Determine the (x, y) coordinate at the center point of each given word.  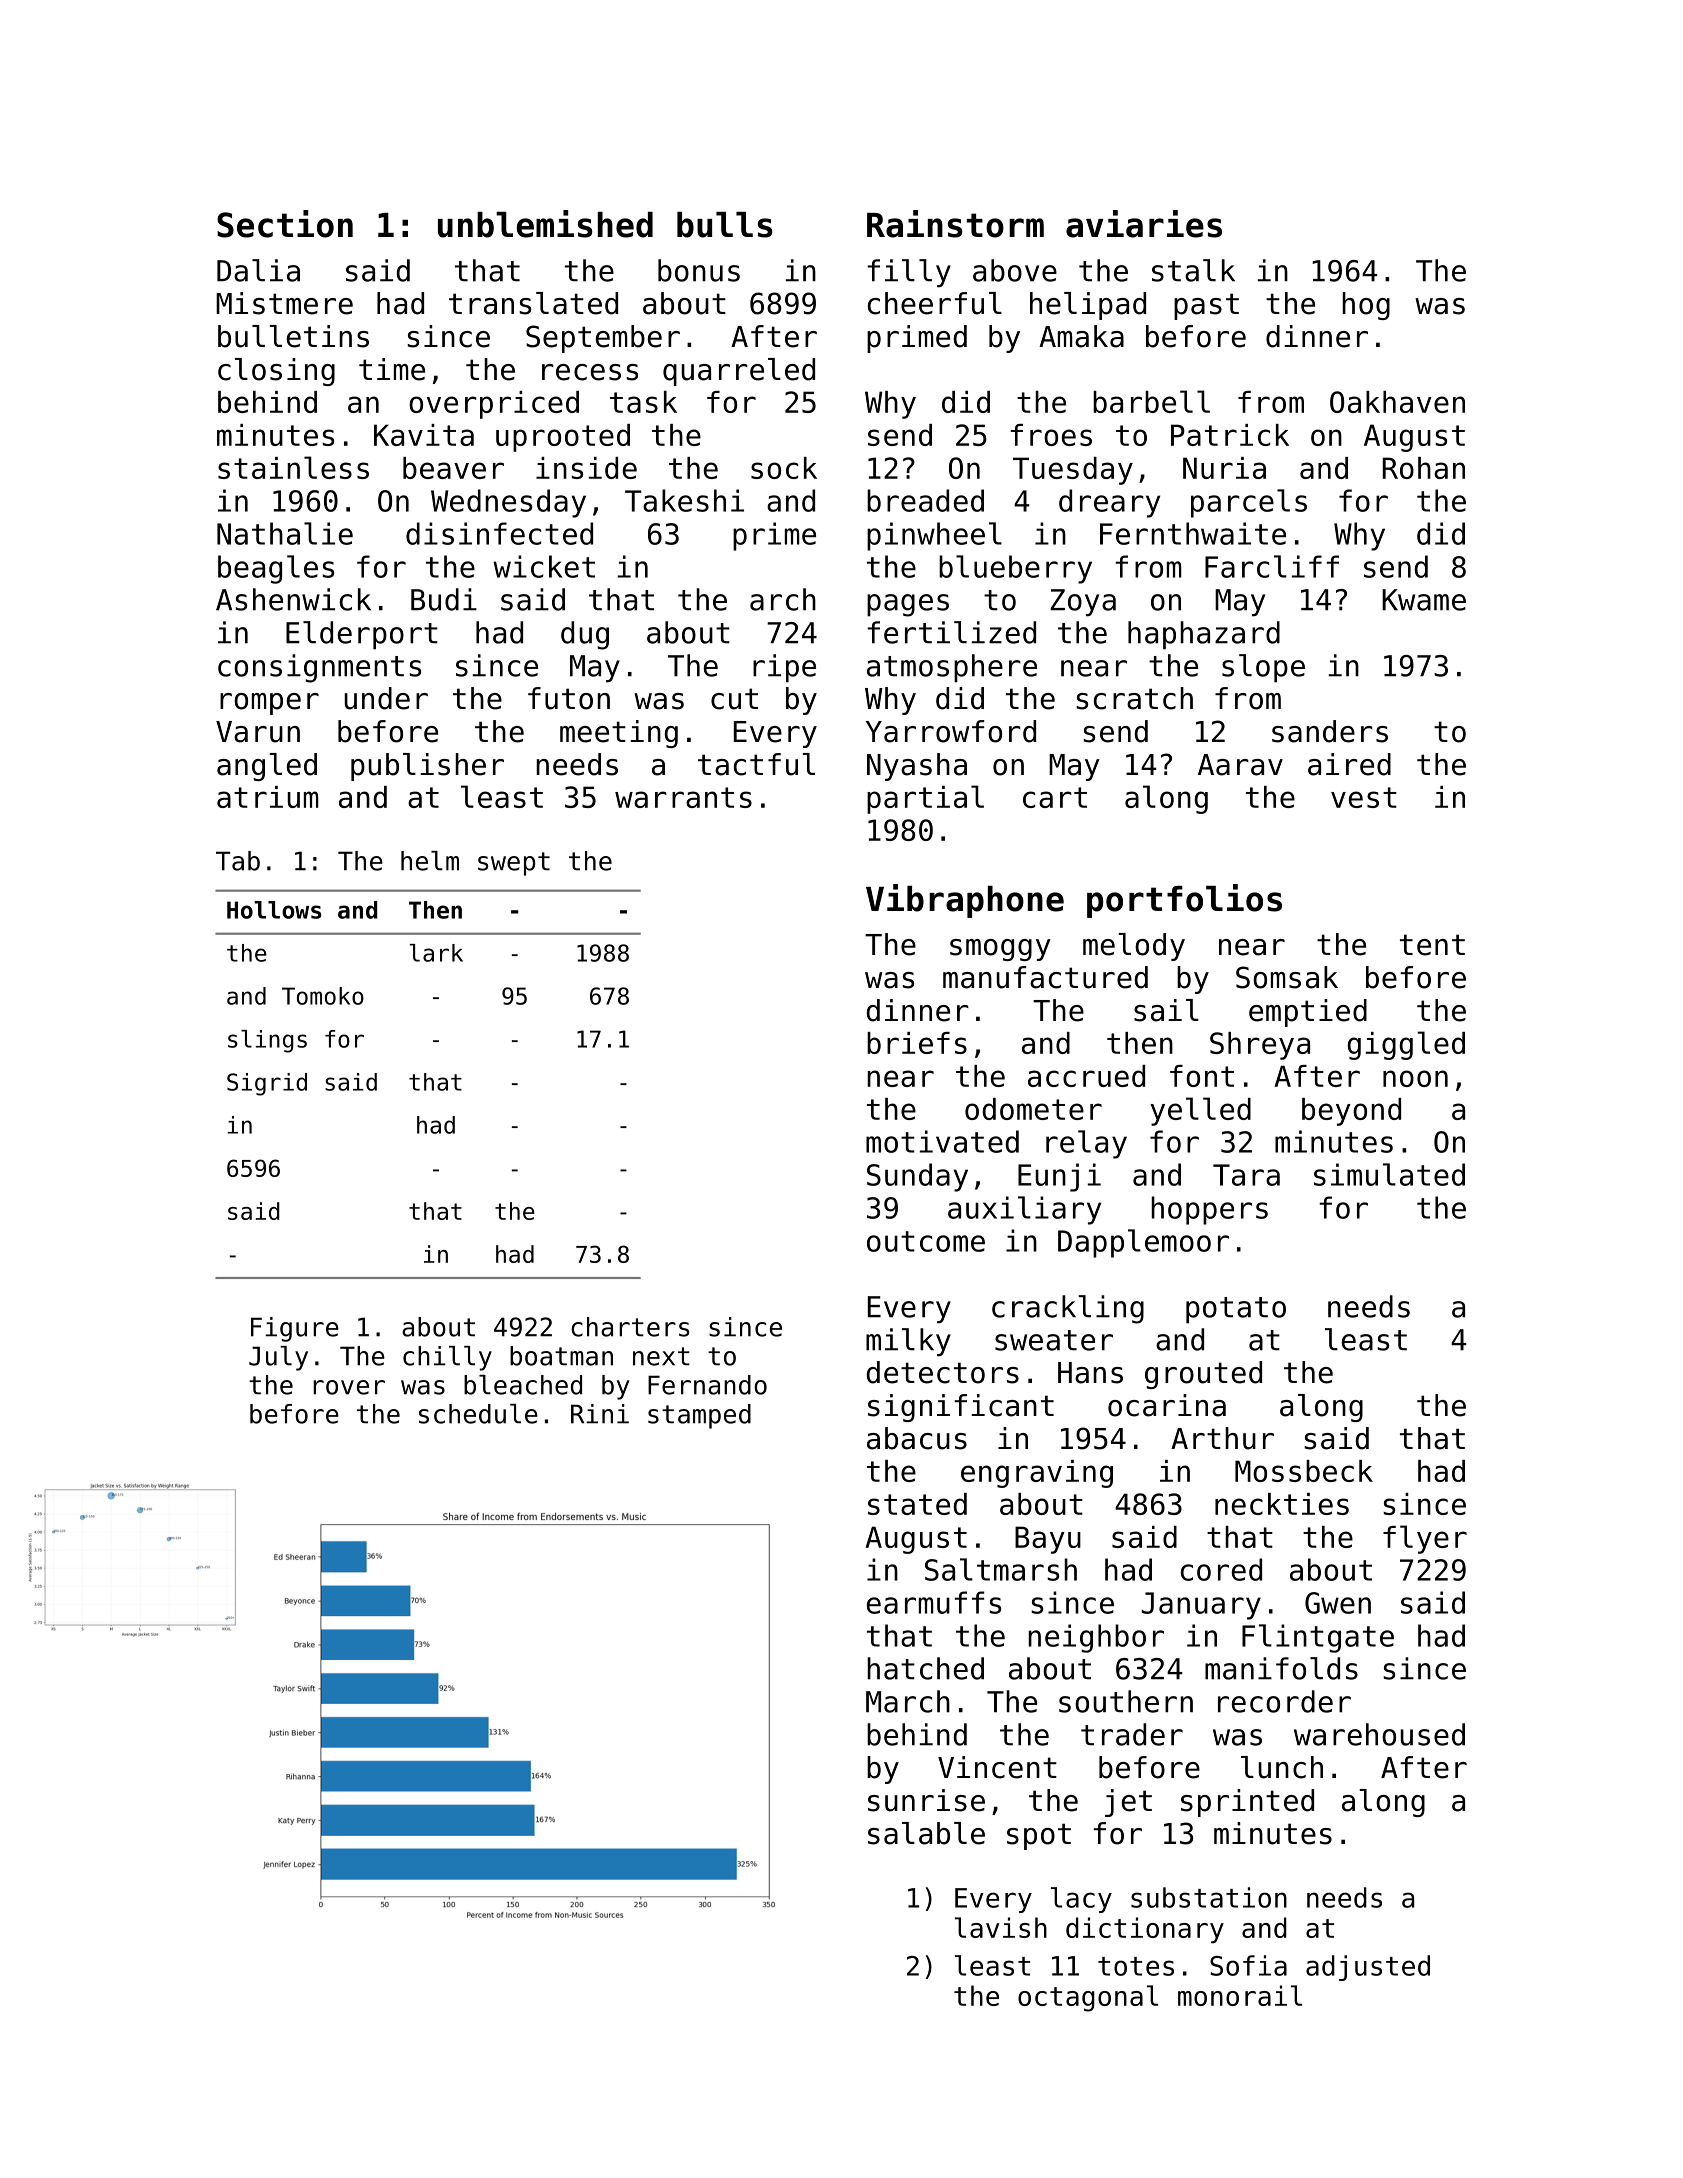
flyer (1425, 1539)
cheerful (935, 303)
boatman (561, 1356)
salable (926, 1833)
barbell (1151, 401)
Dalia (258, 270)
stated (917, 1504)
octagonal (1088, 1998)
